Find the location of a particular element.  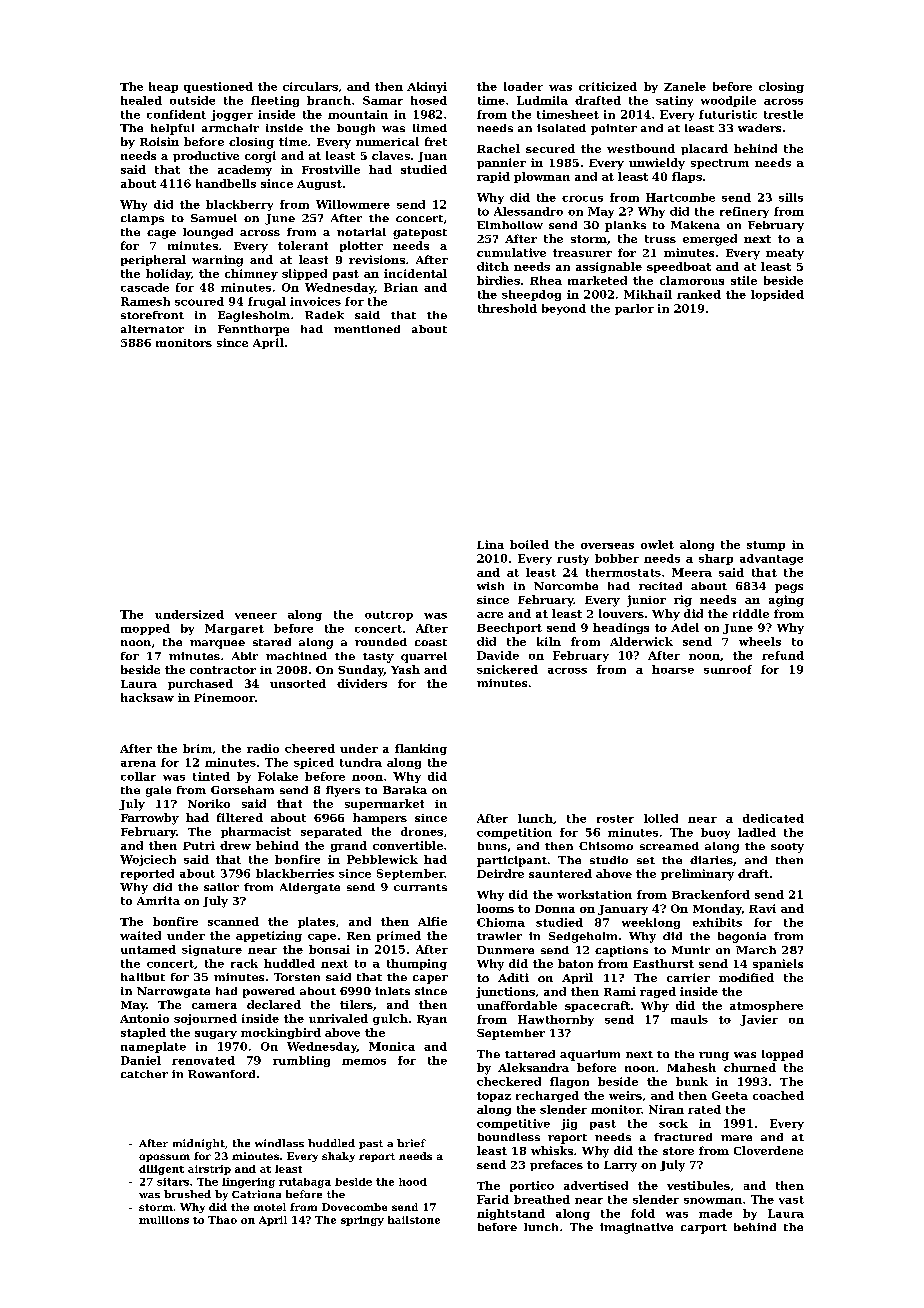

buoy is located at coordinates (715, 833).
